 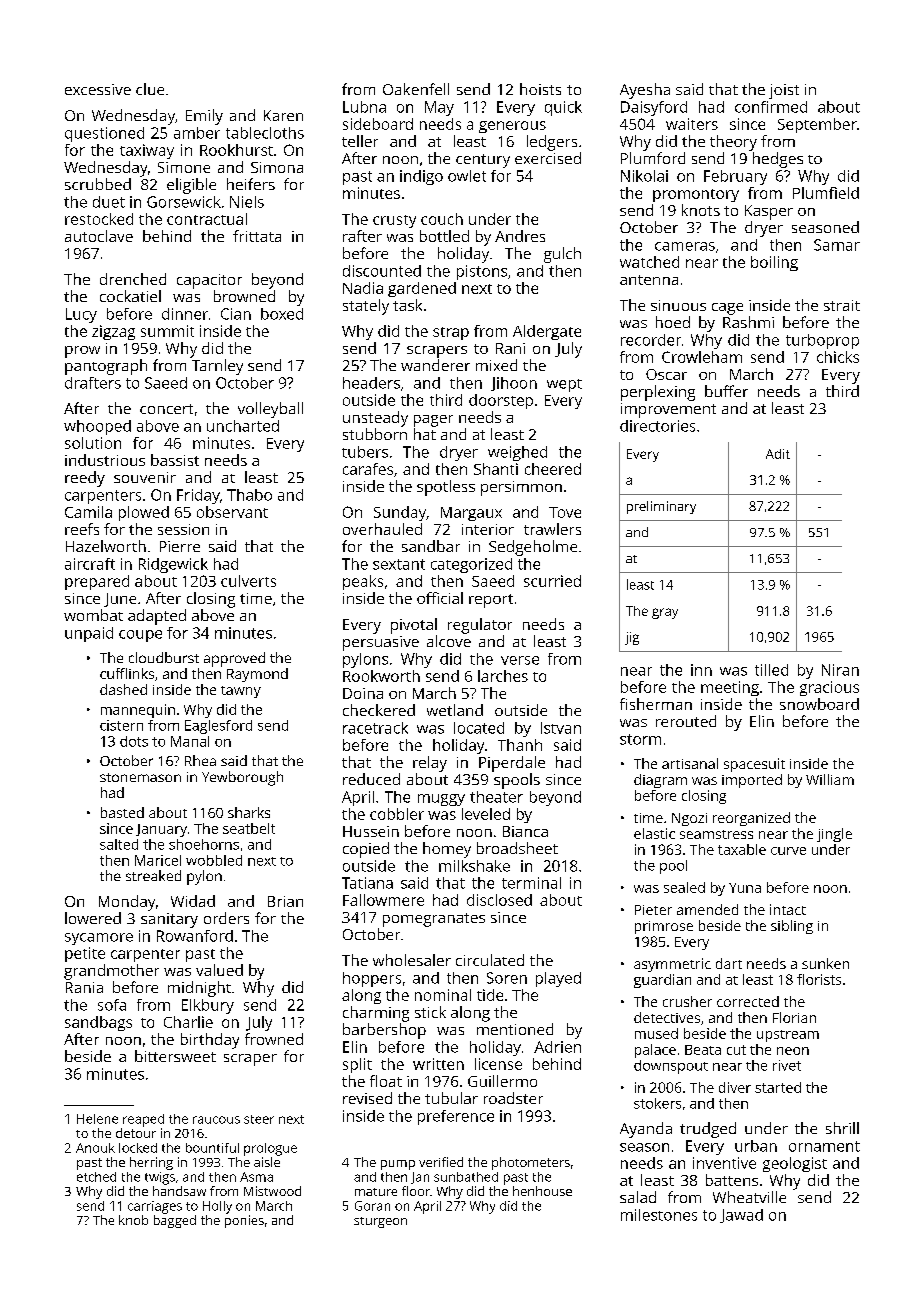 What do you see at coordinates (729, 963) in the screenshot?
I see `dart` at bounding box center [729, 963].
